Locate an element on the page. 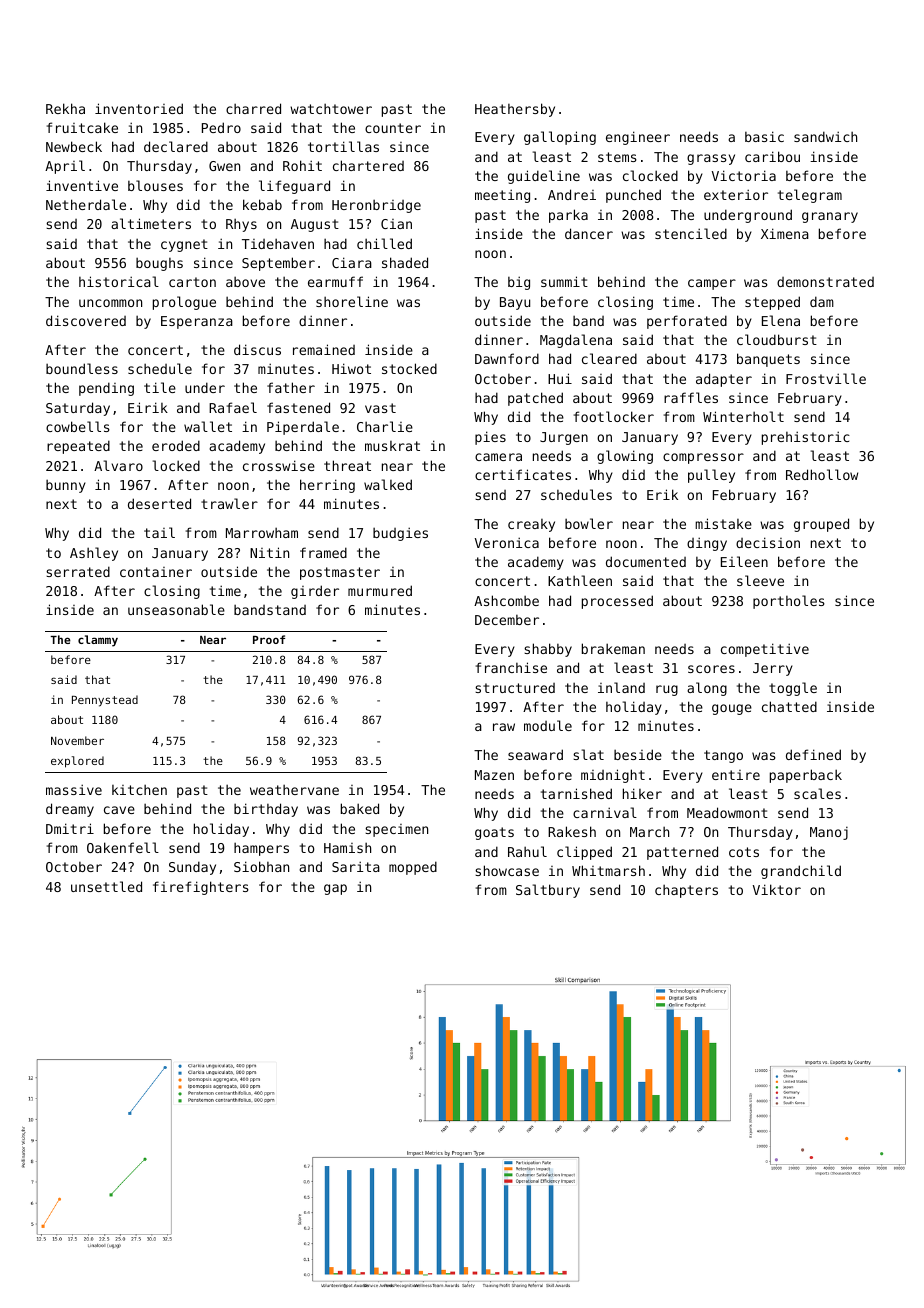 The width and height of the page is (924, 1308). Heathersby is located at coordinates (515, 110).
